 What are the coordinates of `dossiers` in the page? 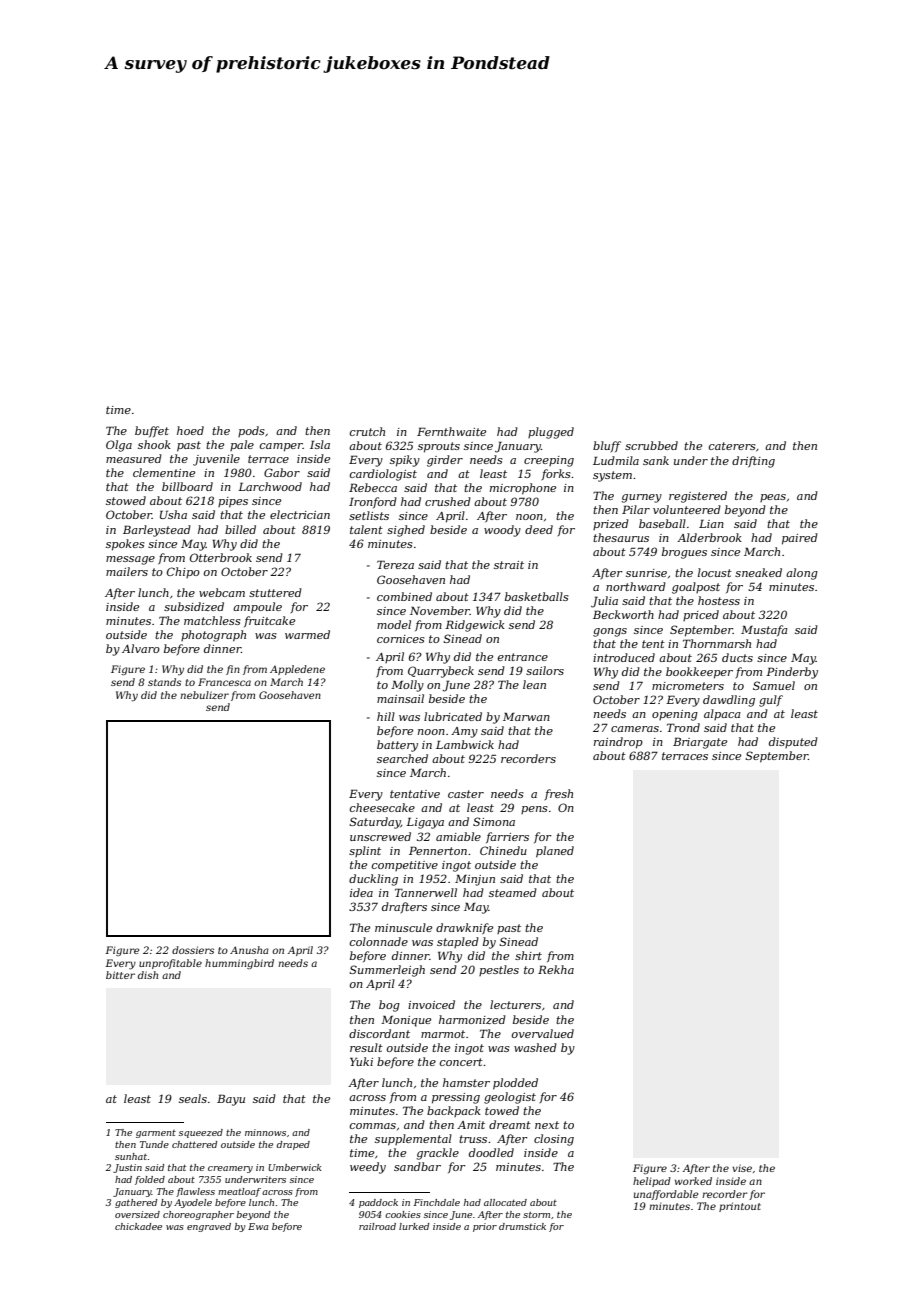 It's located at (193, 950).
